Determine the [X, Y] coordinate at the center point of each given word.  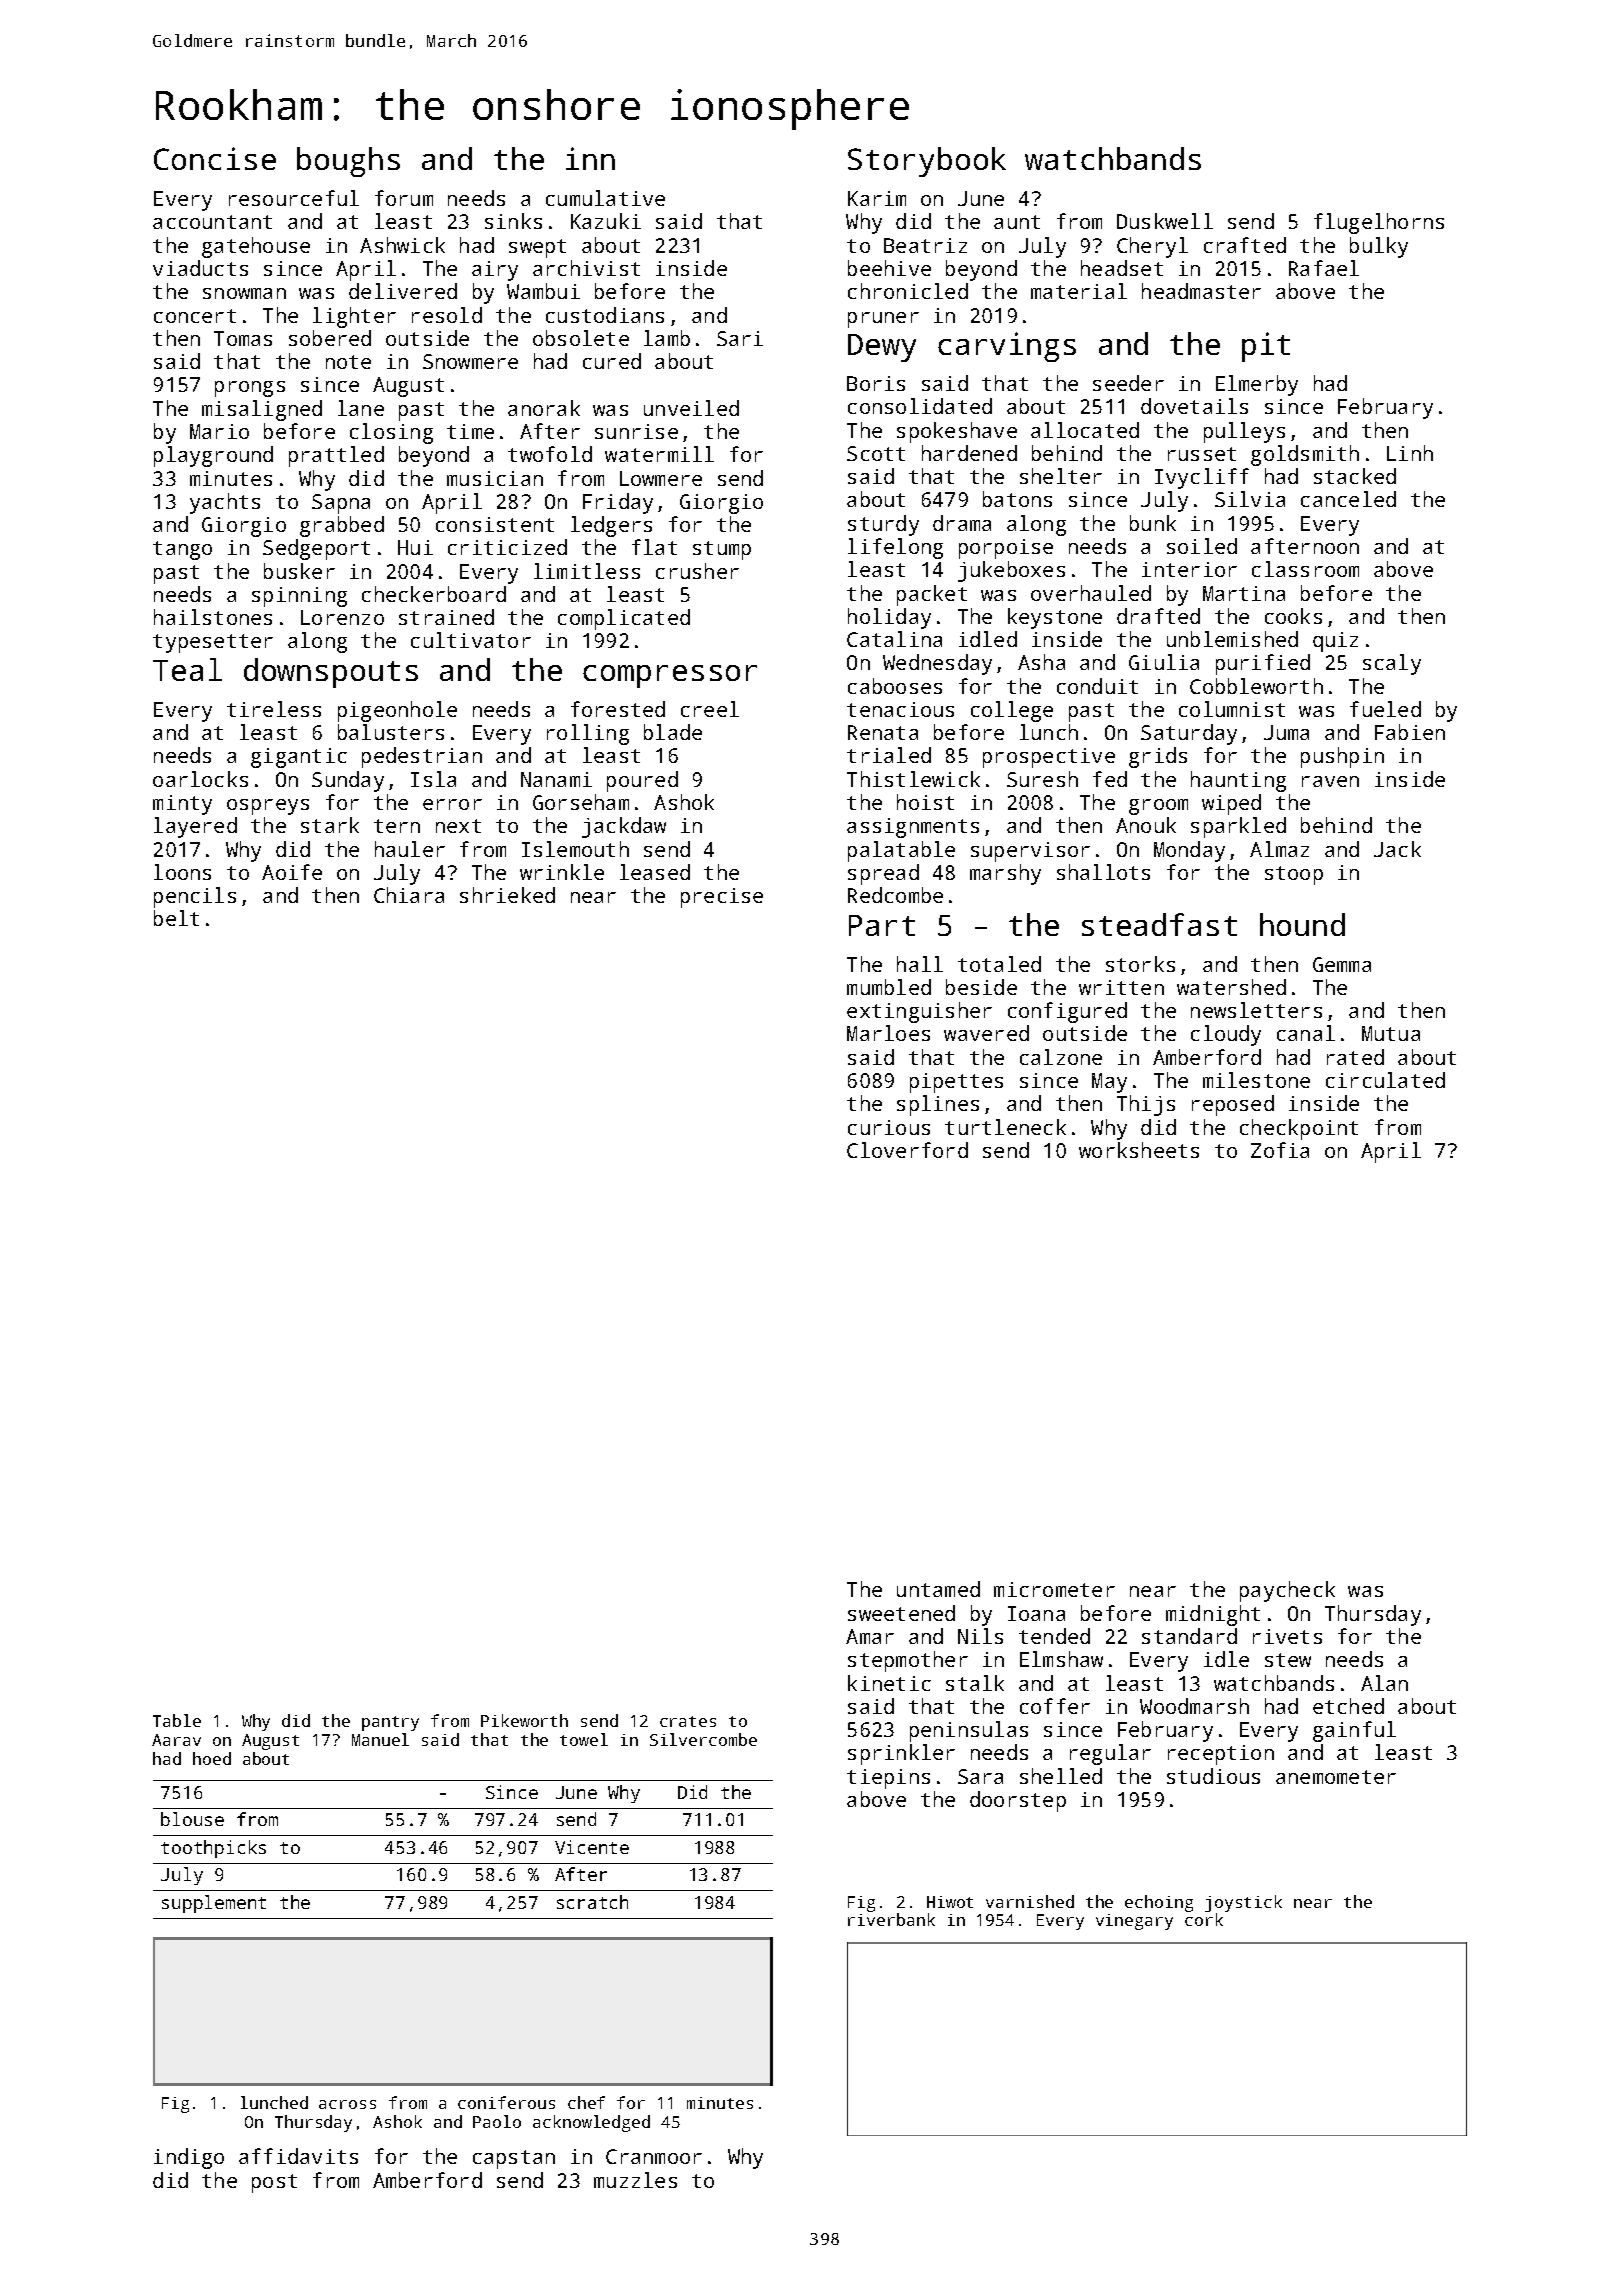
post [274, 2183]
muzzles [635, 2180]
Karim [877, 198]
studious [1213, 1776]
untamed [938, 1589]
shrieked [507, 895]
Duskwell [1165, 221]
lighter [354, 317]
